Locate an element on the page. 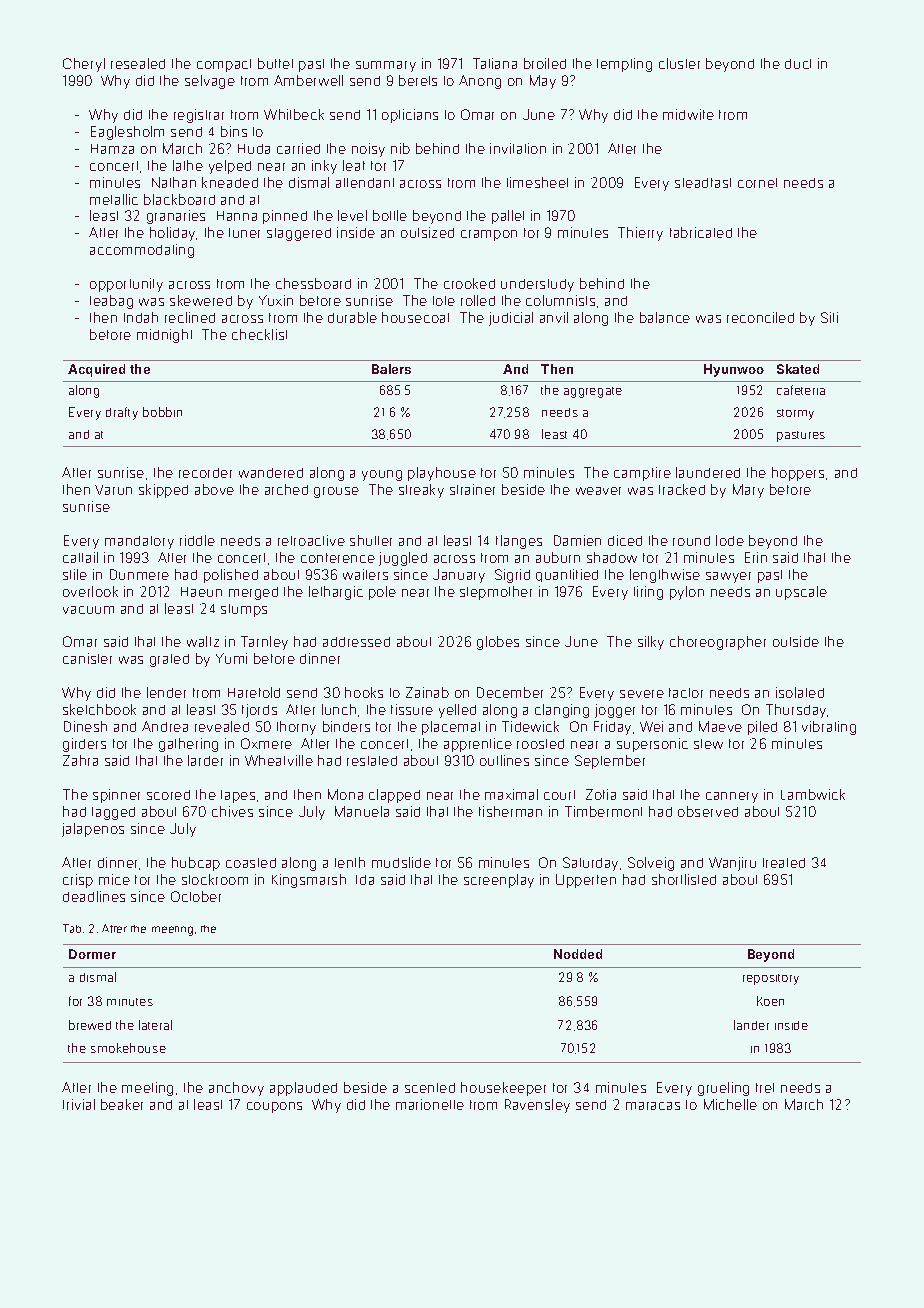 This document has height=1308, width=924. registrar is located at coordinates (199, 116).
